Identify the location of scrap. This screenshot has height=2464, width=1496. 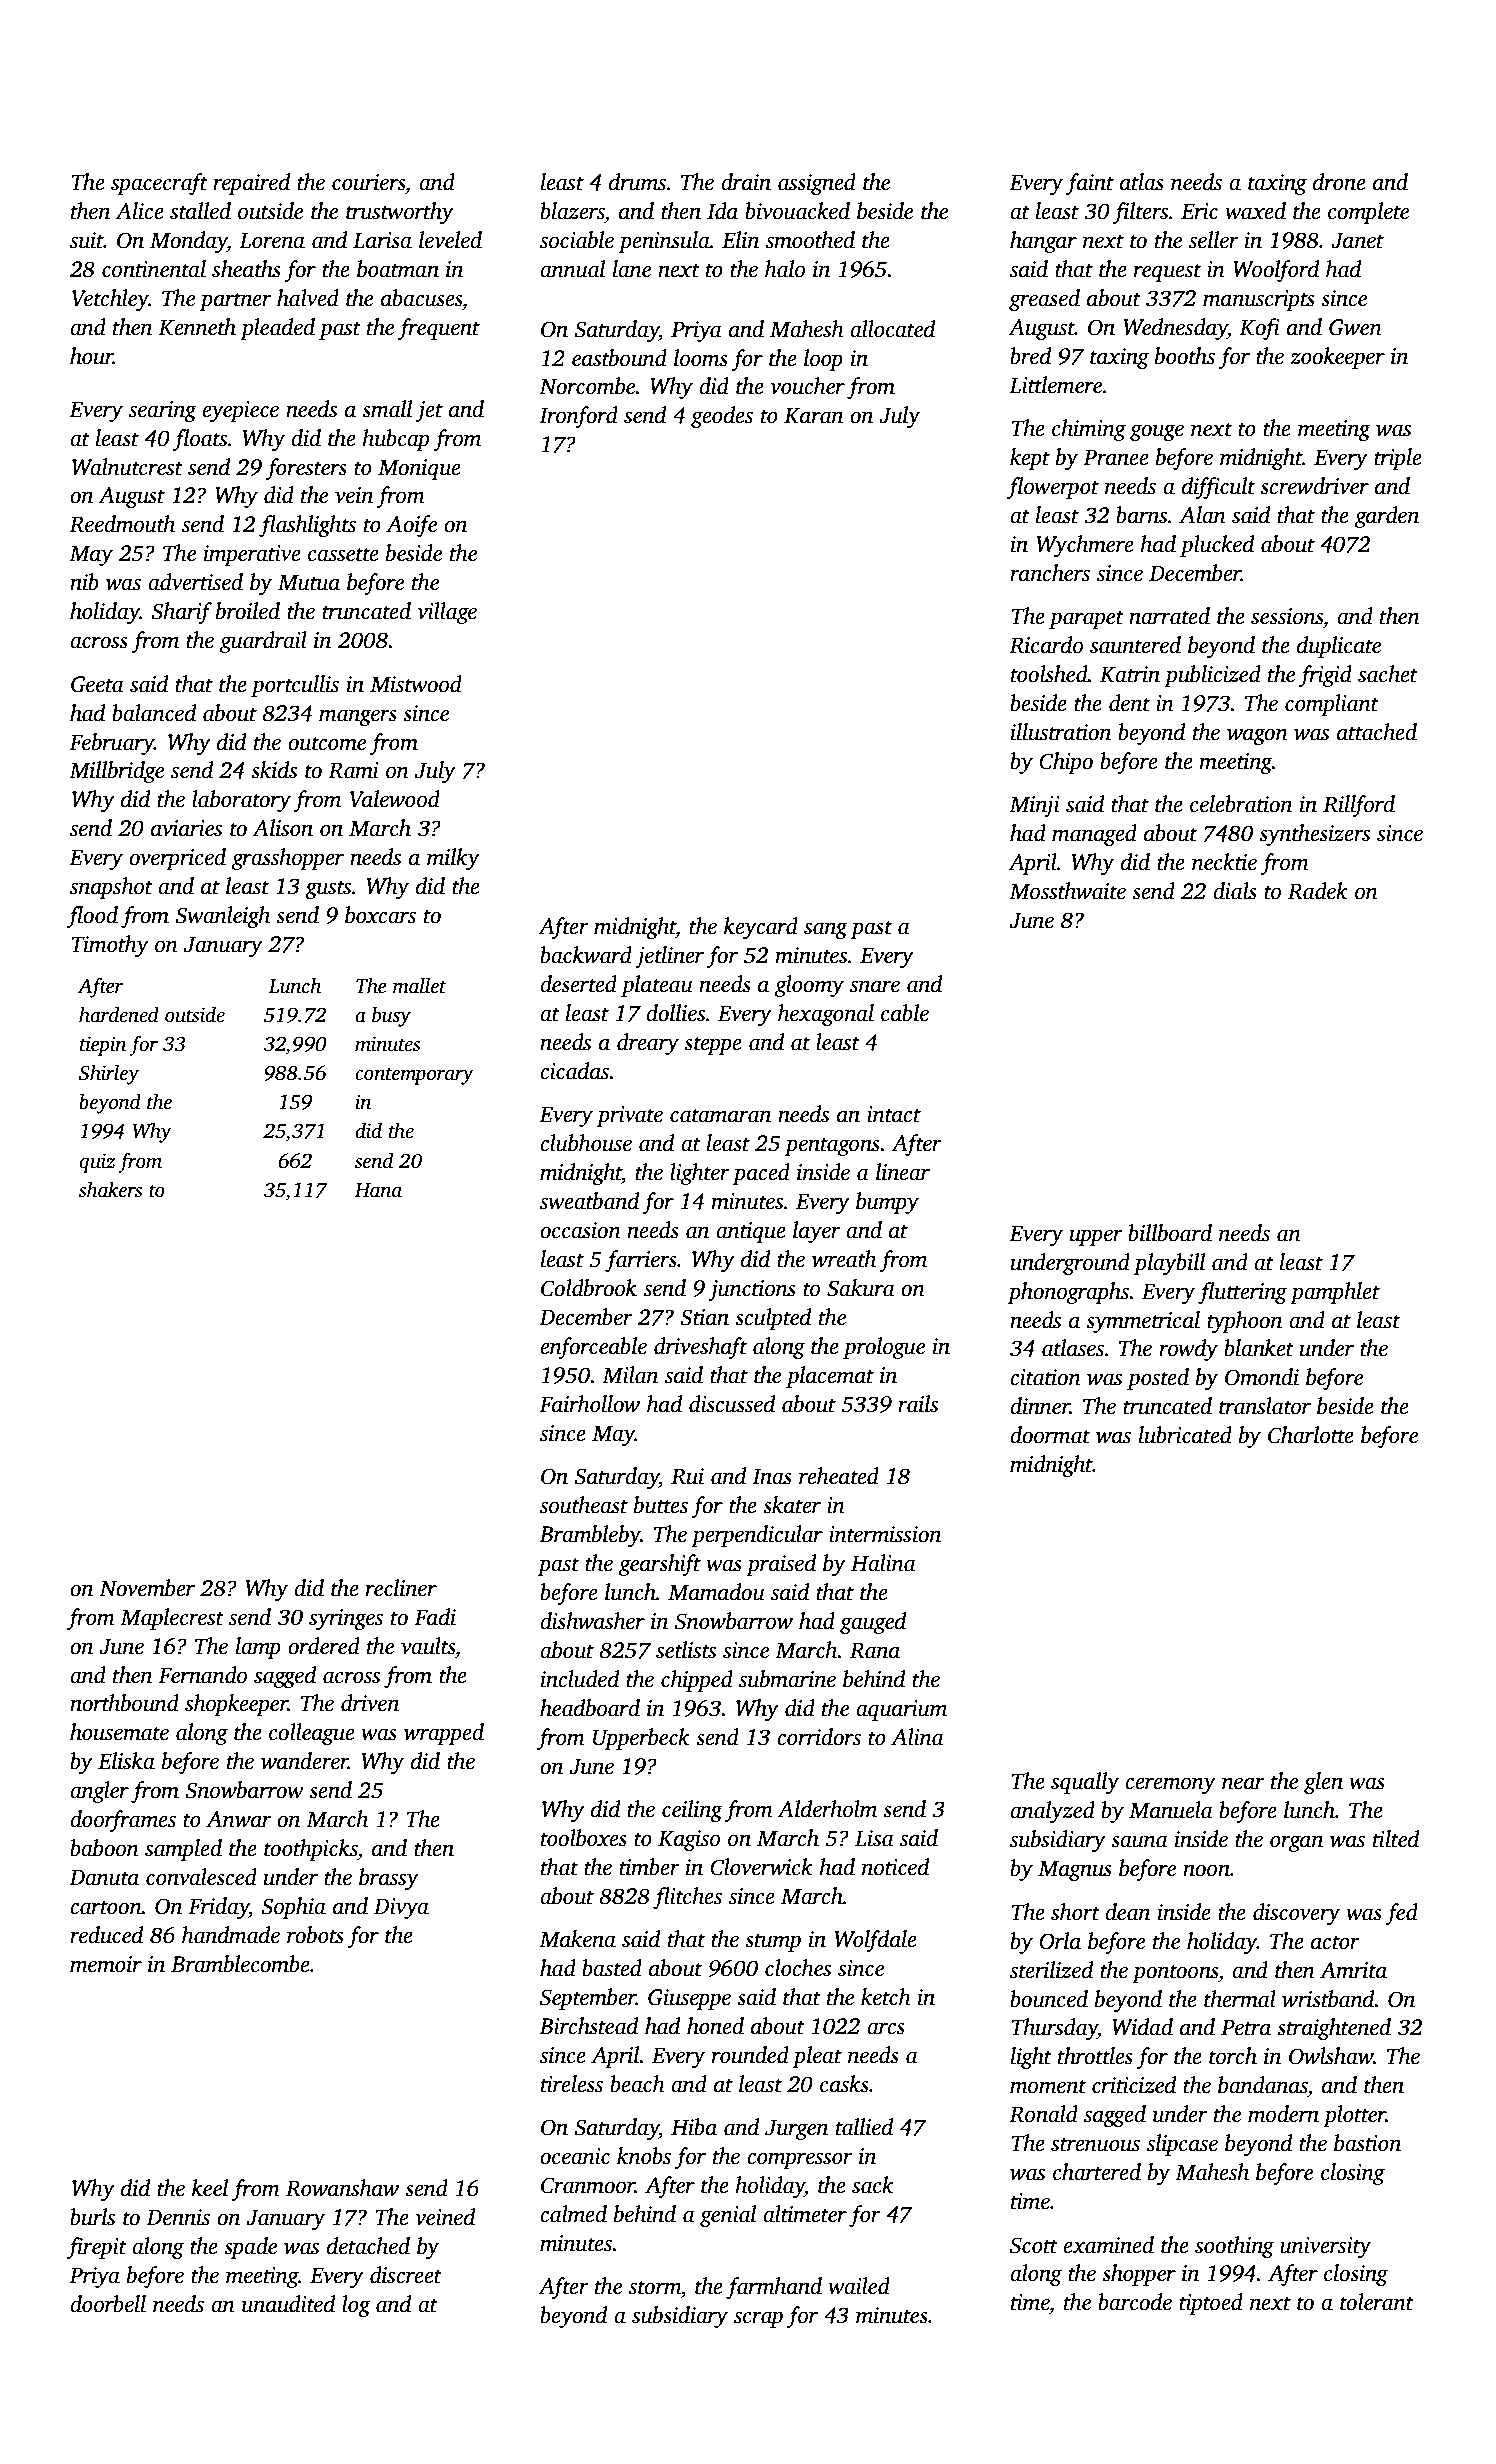
(758, 2319).
